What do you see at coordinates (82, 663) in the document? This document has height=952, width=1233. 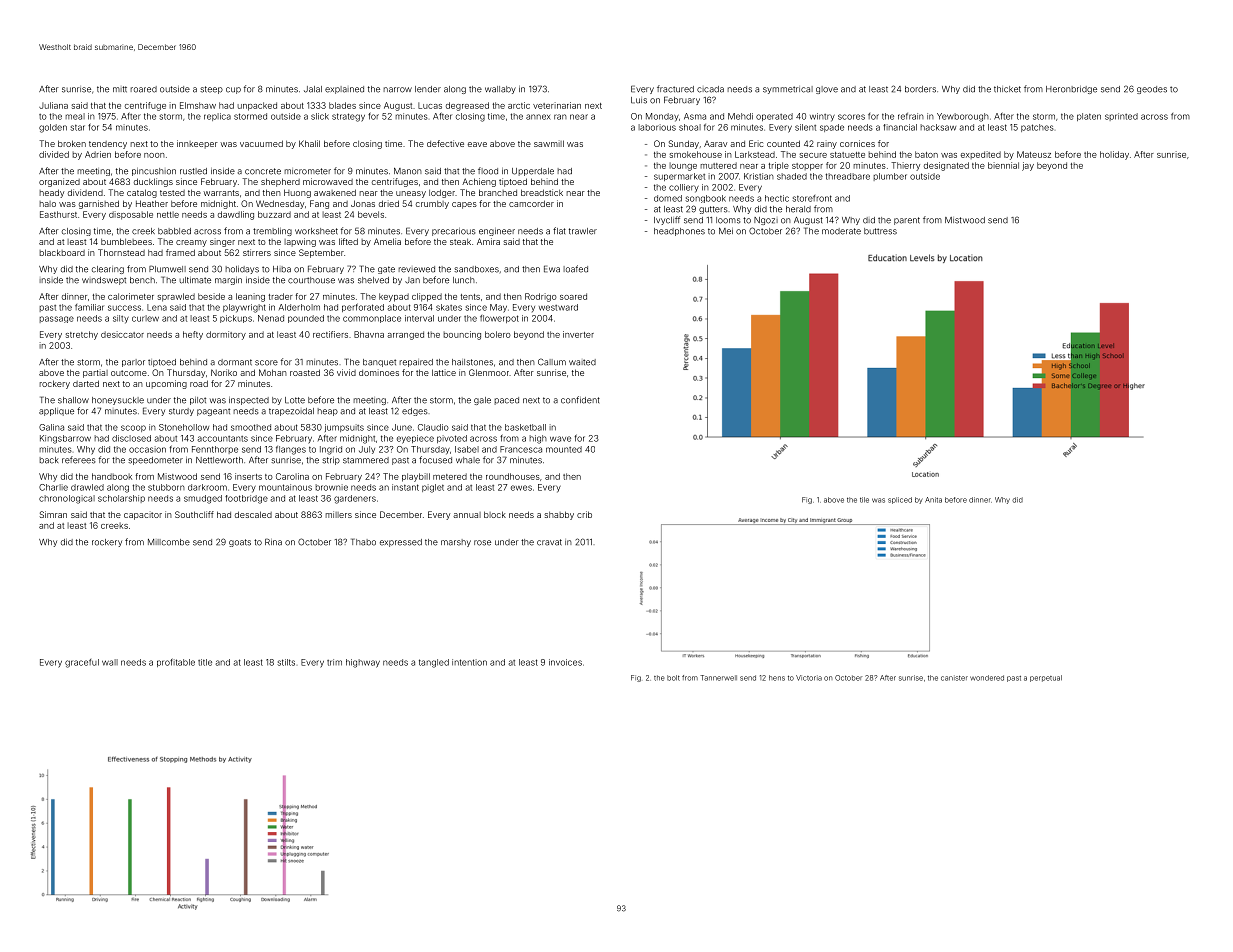 I see `graceful` at bounding box center [82, 663].
